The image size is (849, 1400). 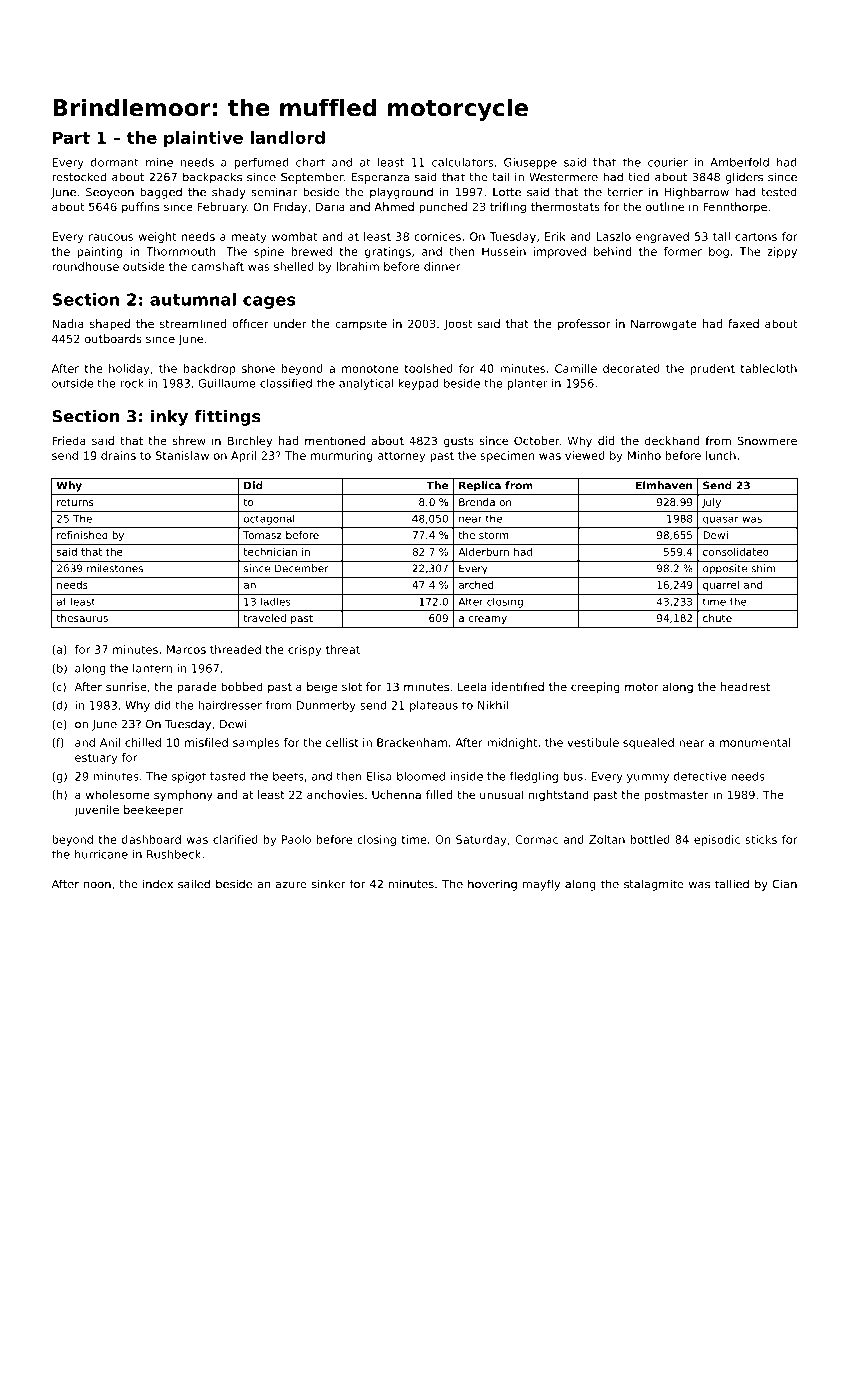 What do you see at coordinates (534, 777) in the page?
I see `fledgling` at bounding box center [534, 777].
